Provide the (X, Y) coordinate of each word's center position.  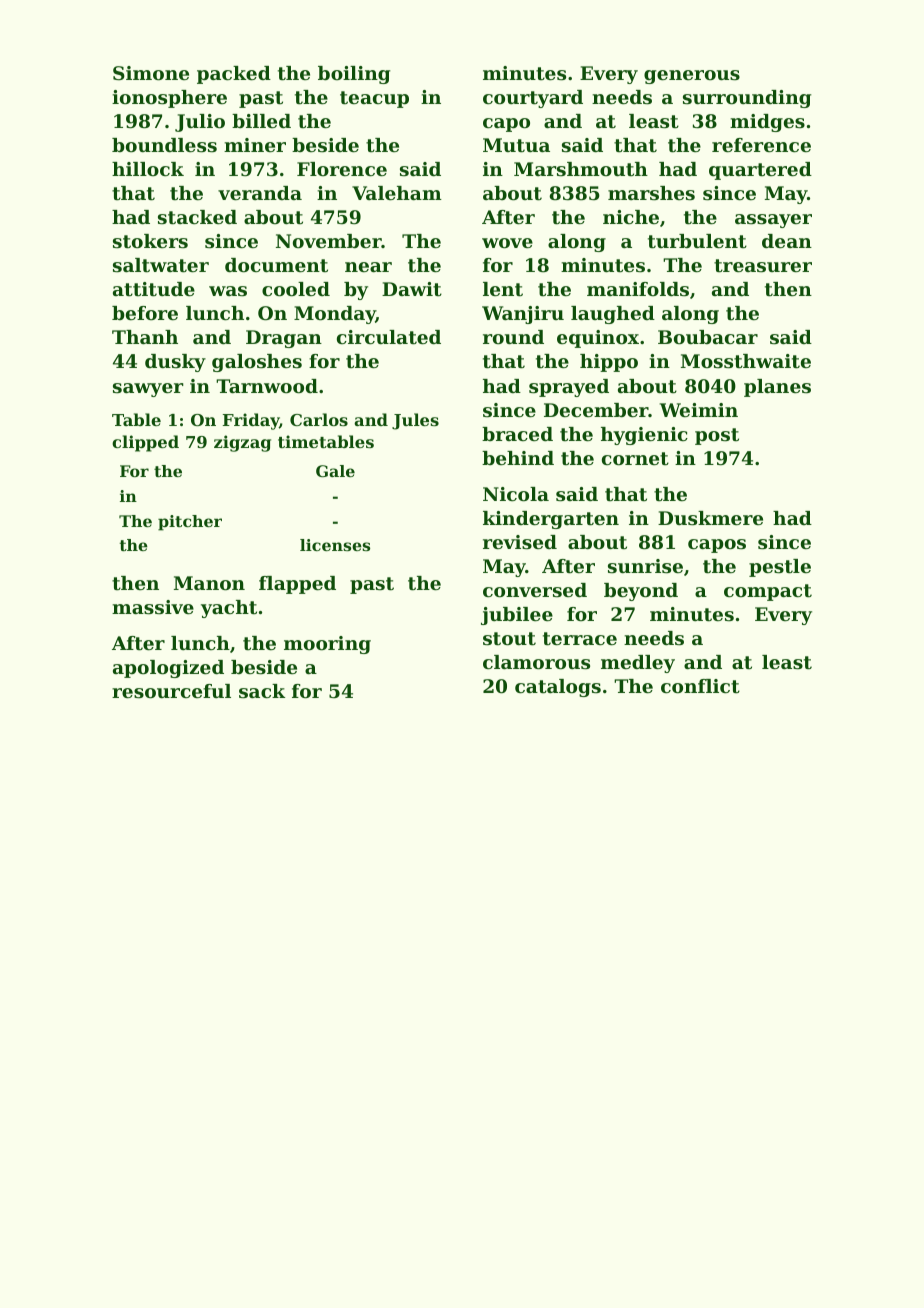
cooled (296, 289)
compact (768, 592)
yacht (229, 609)
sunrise (645, 566)
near (368, 267)
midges (767, 123)
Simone (151, 73)
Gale (335, 471)
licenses (335, 545)
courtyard (533, 99)
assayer (773, 221)
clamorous (536, 662)
